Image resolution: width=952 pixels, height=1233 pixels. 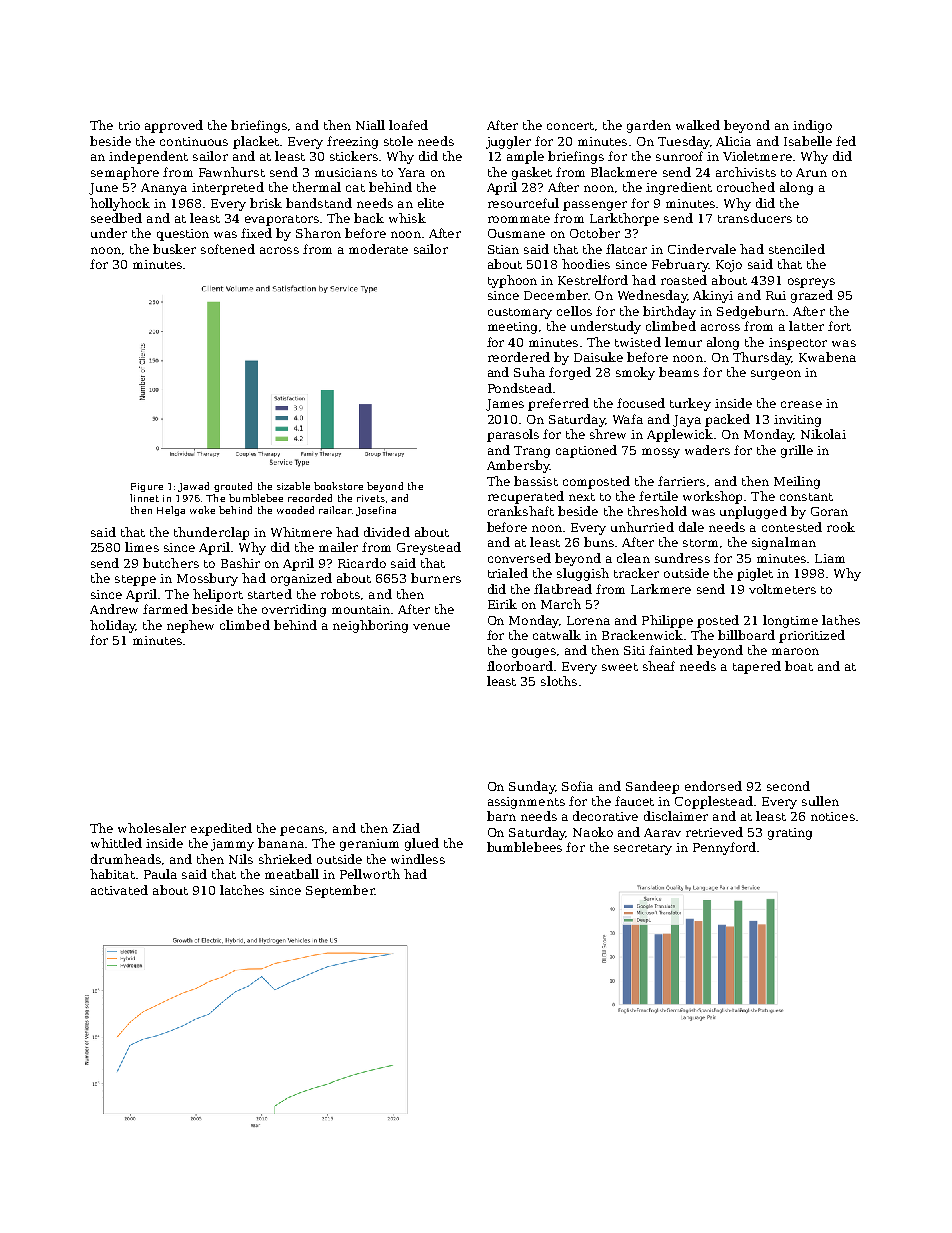 I want to click on floorboard, so click(x=520, y=666).
